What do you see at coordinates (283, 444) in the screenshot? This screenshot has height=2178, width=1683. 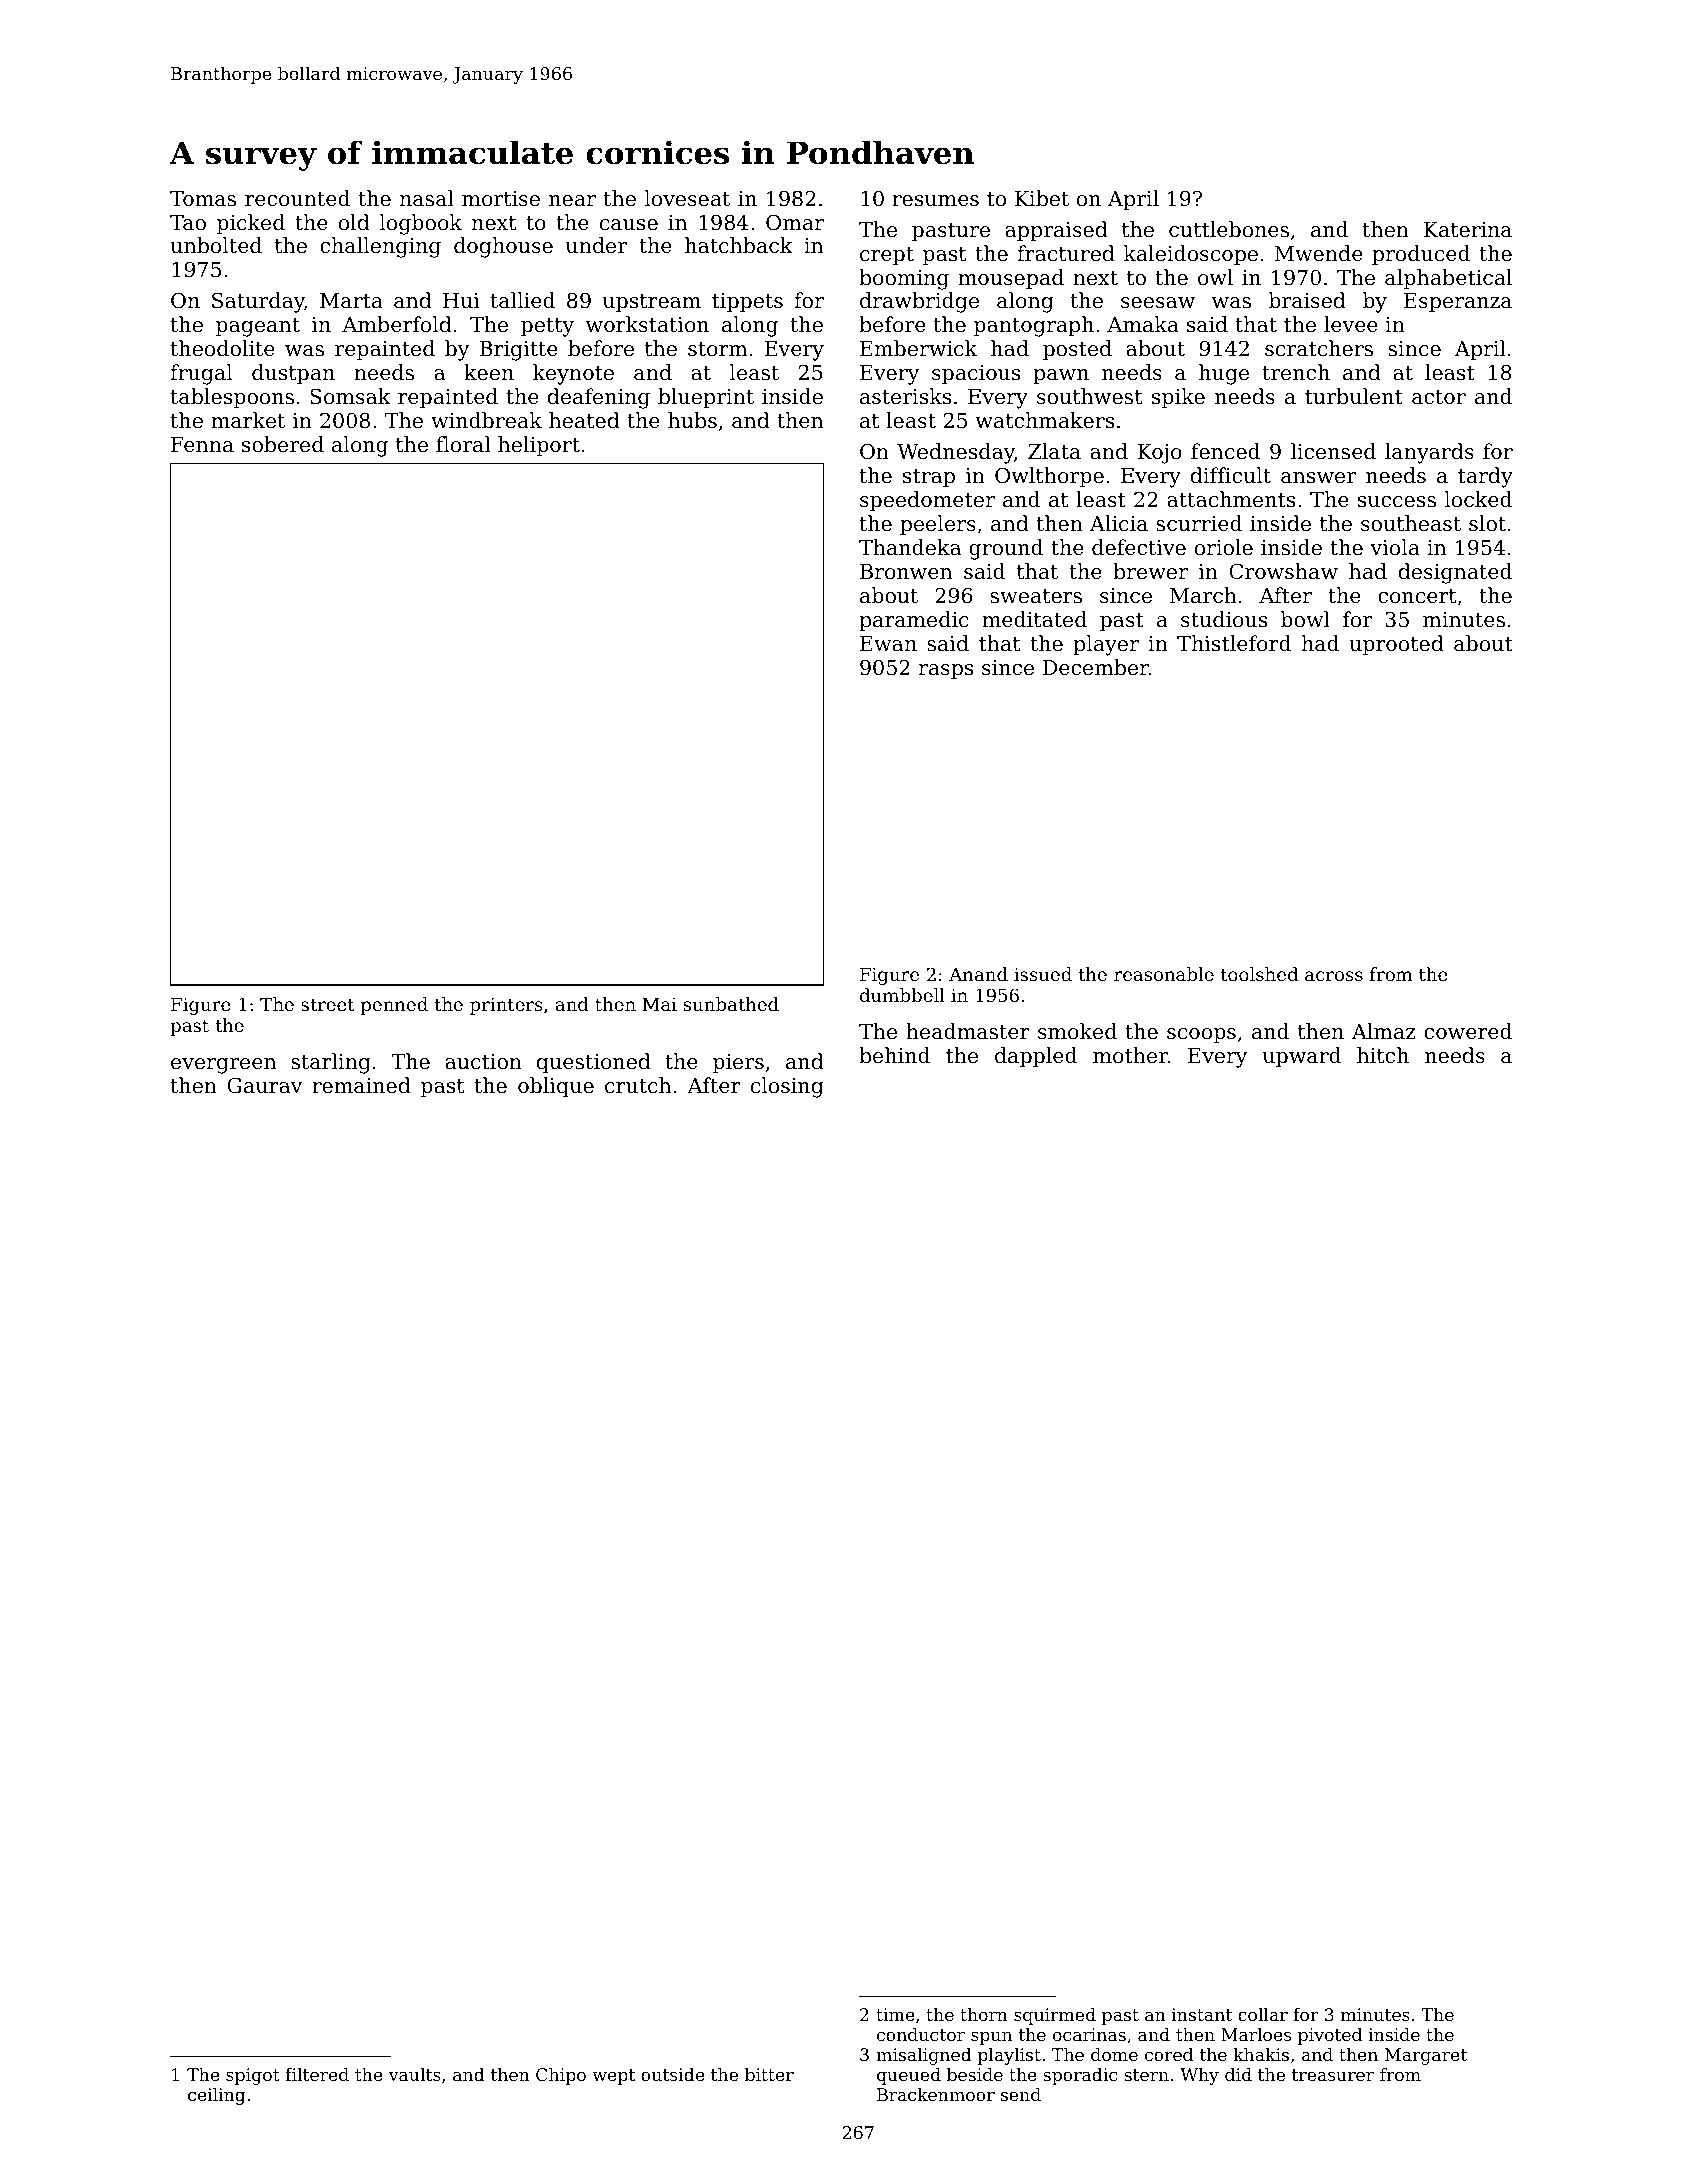 I see `sobered` at bounding box center [283, 444].
